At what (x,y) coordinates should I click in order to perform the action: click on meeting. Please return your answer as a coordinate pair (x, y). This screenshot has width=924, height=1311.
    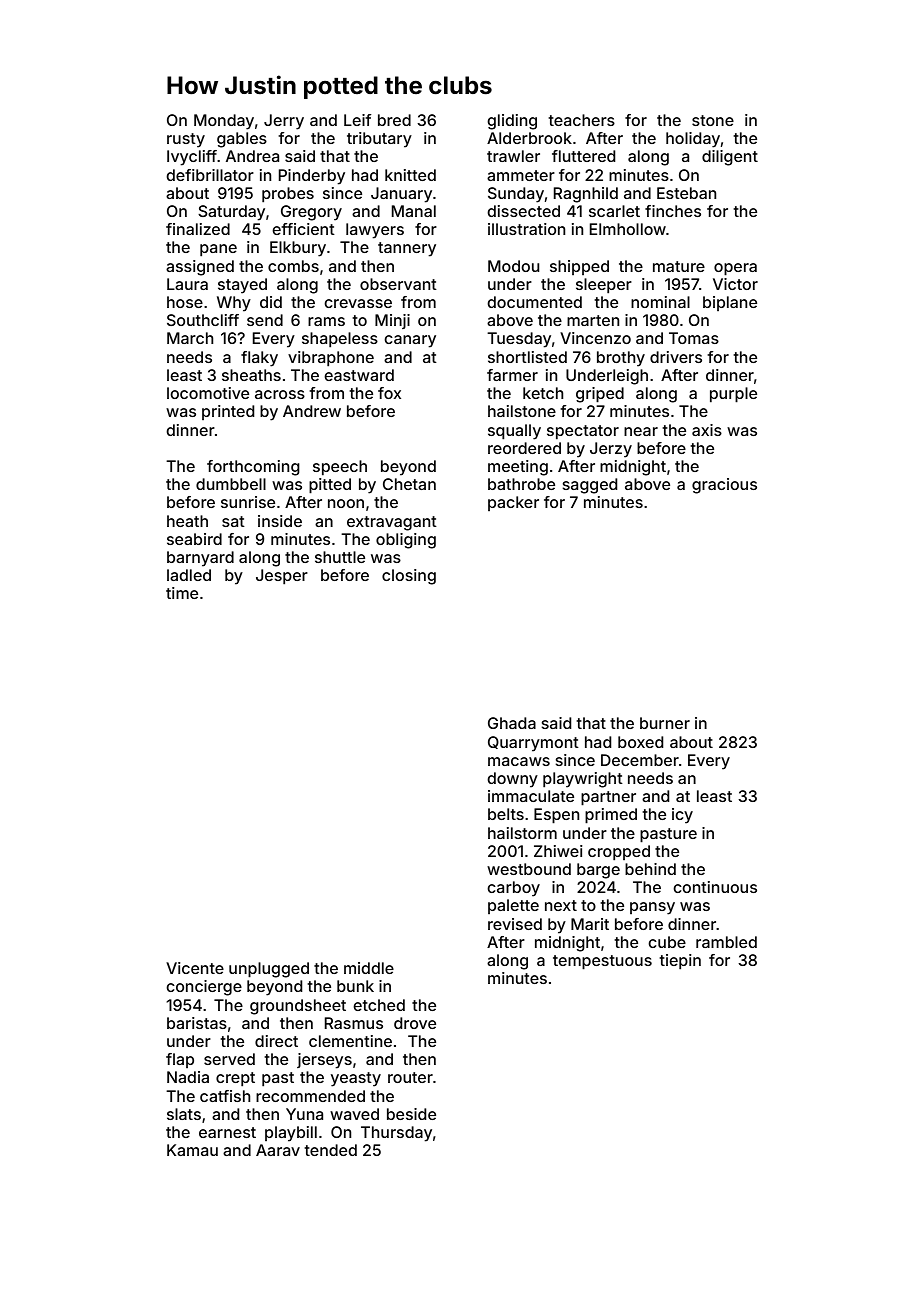
    Looking at the image, I should click on (518, 468).
